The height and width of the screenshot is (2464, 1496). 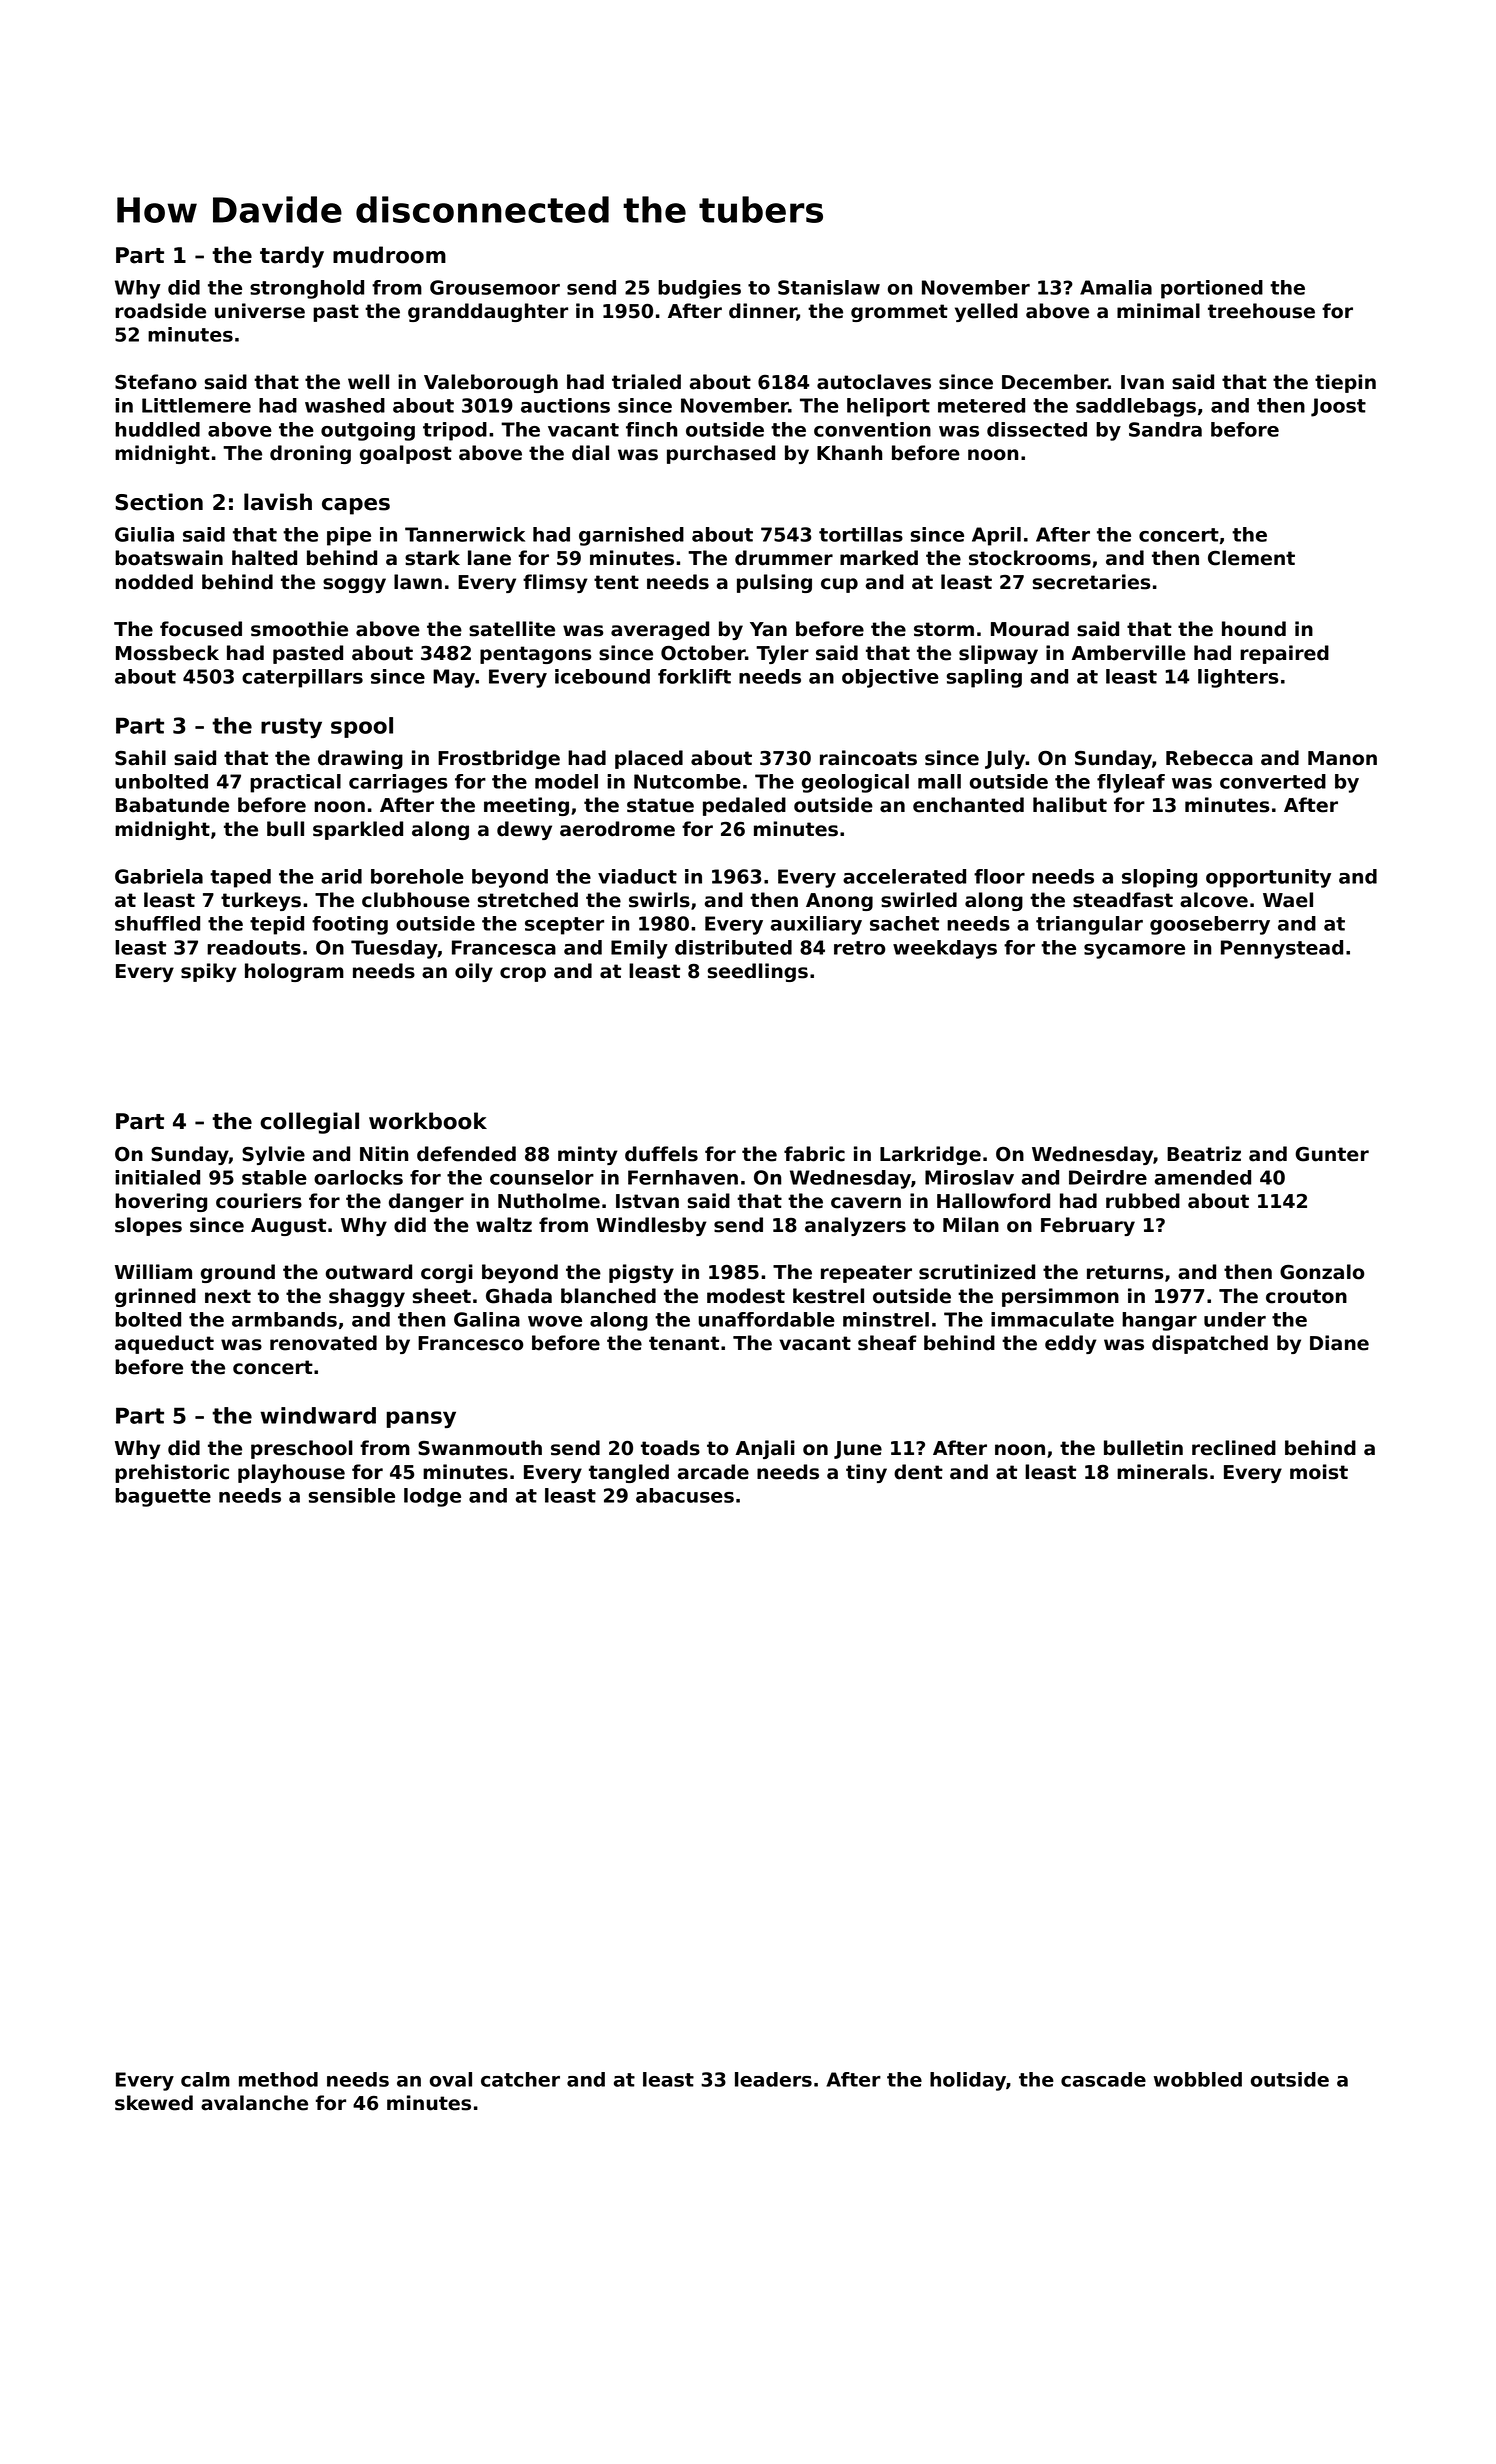 I want to click on grommet, so click(x=899, y=313).
